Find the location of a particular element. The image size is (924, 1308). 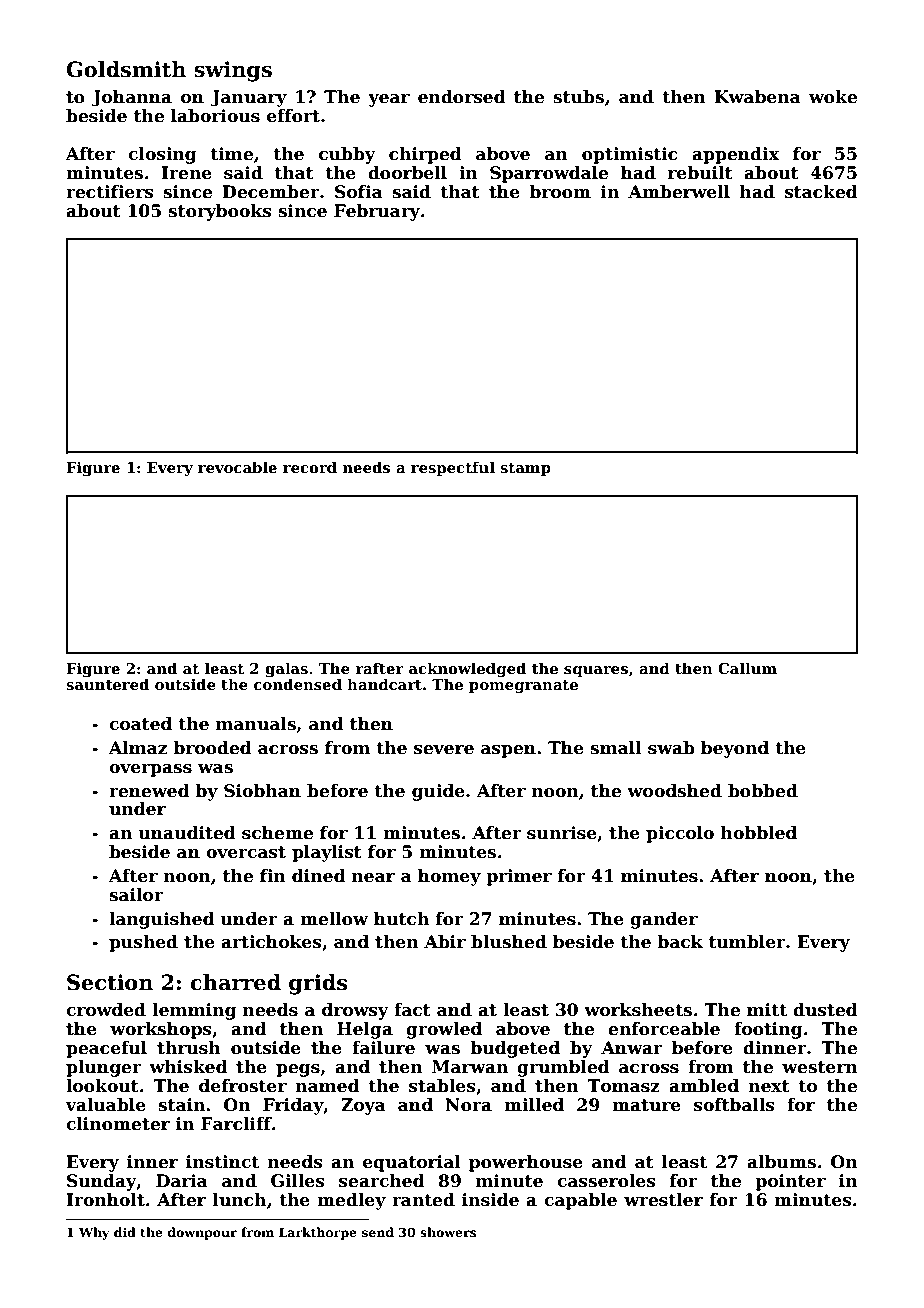

woke is located at coordinates (833, 97).
